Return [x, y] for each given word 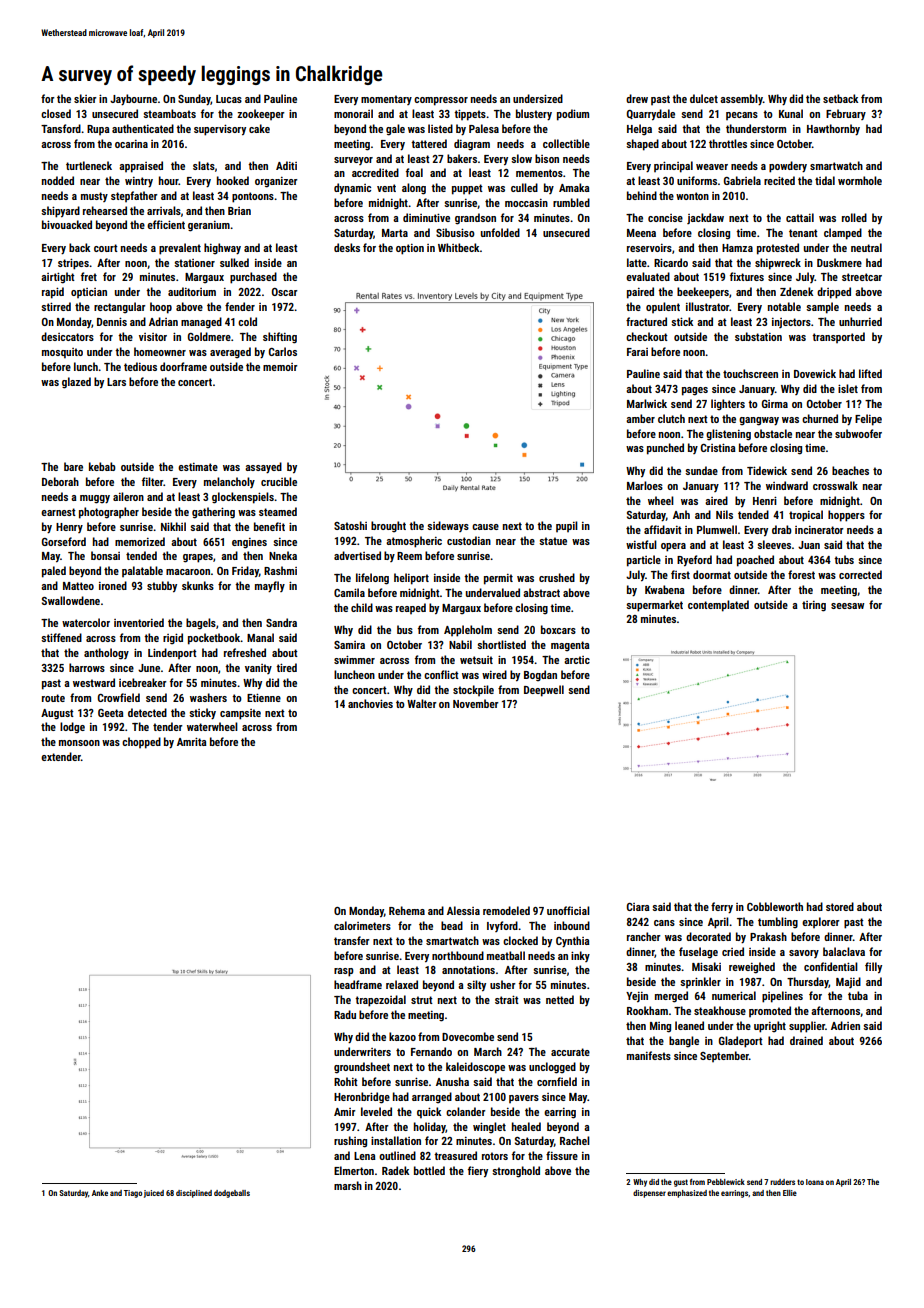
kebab [102, 466]
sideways [448, 526]
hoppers [846, 516]
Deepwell [544, 691]
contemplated [718, 606]
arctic [577, 660]
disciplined [194, 1194]
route [53, 698]
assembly [741, 99]
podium [573, 115]
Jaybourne [133, 99]
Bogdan [540, 675]
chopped [141, 743]
